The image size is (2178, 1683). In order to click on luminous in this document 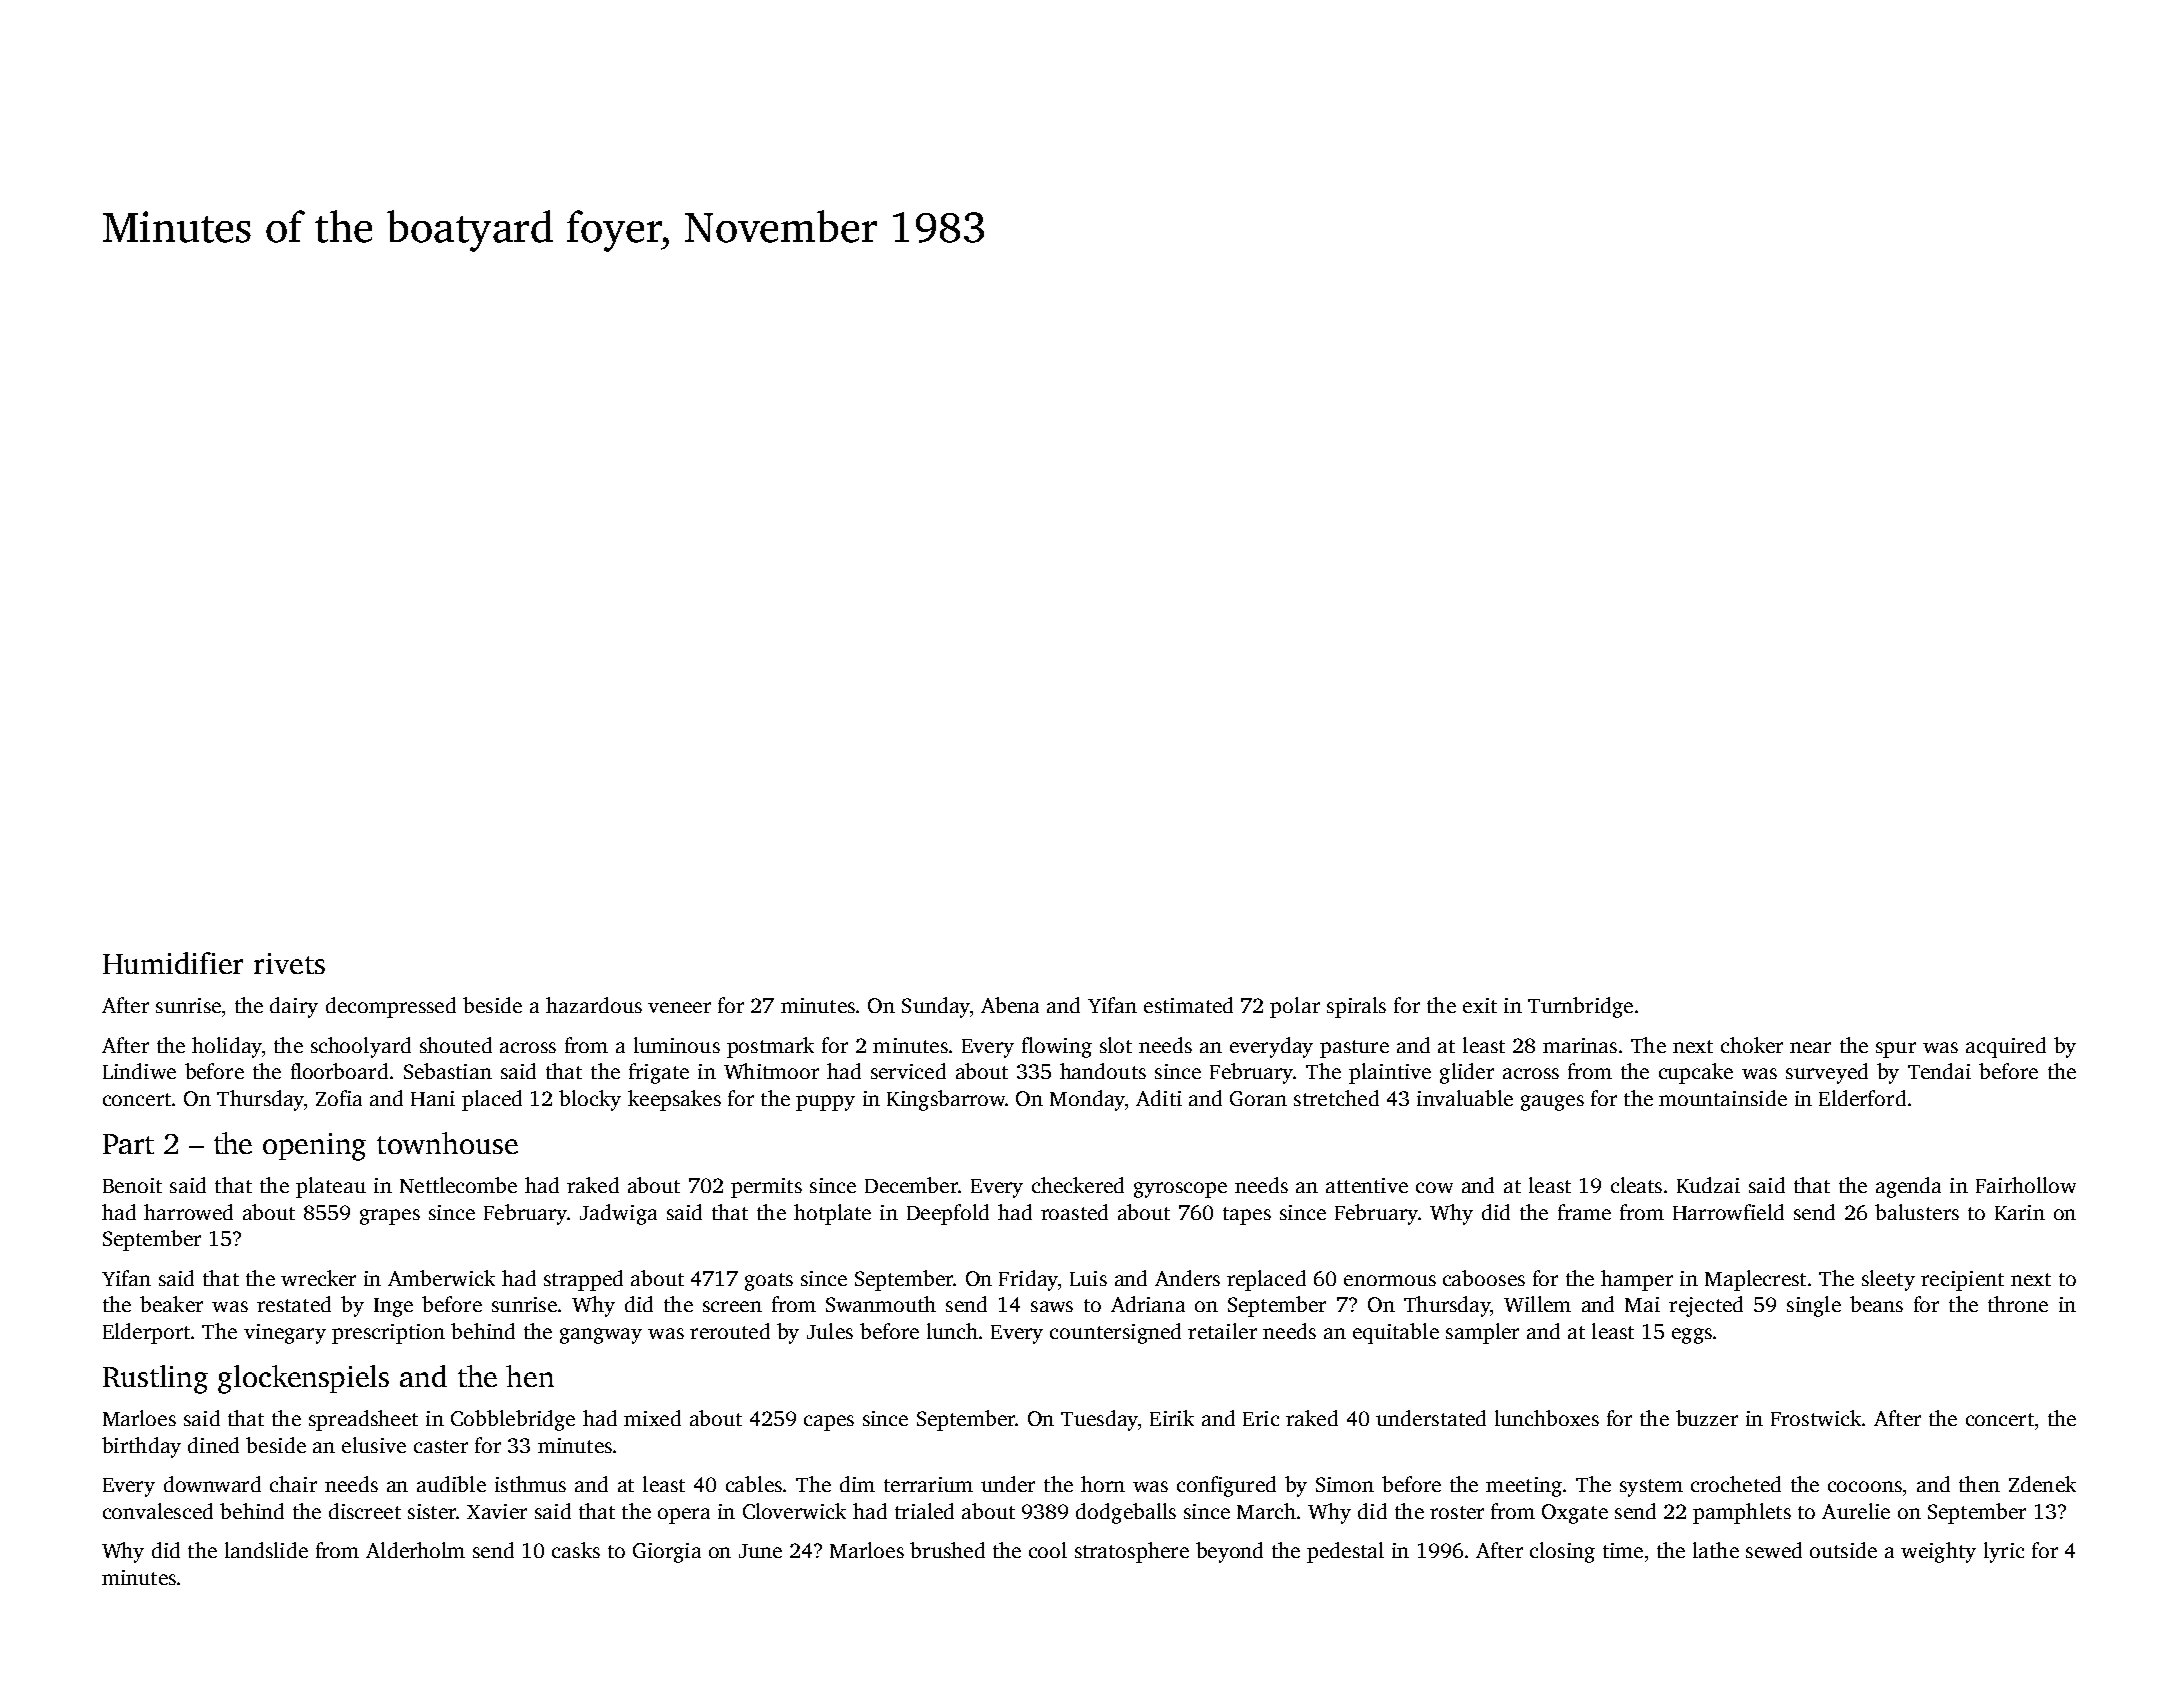, I will do `click(677, 1045)`.
